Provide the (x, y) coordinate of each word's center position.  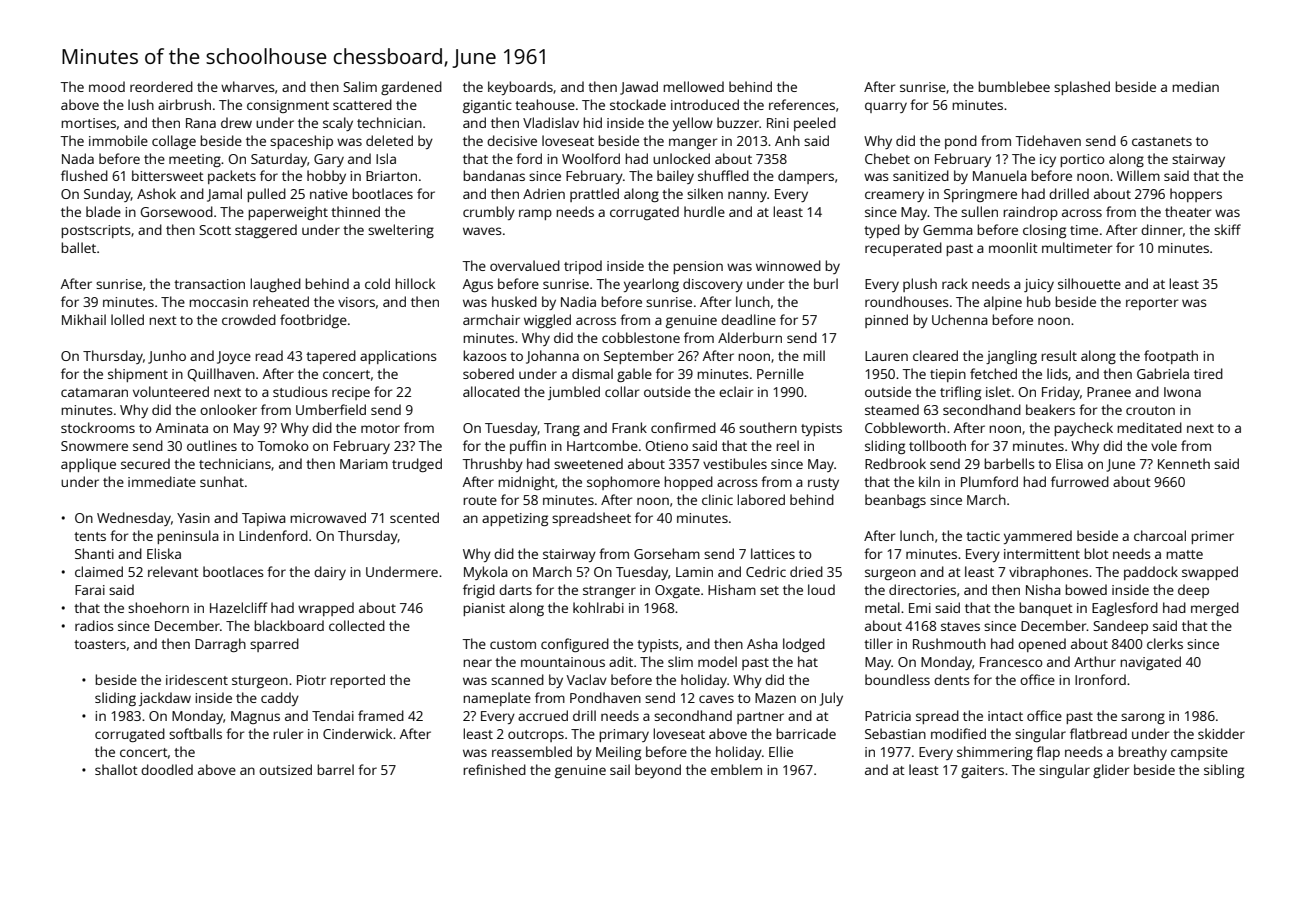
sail (620, 769)
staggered (266, 231)
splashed (1082, 88)
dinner (1162, 229)
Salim (360, 86)
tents (90, 536)
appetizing (515, 519)
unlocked (681, 158)
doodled (167, 769)
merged (1215, 609)
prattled (594, 195)
